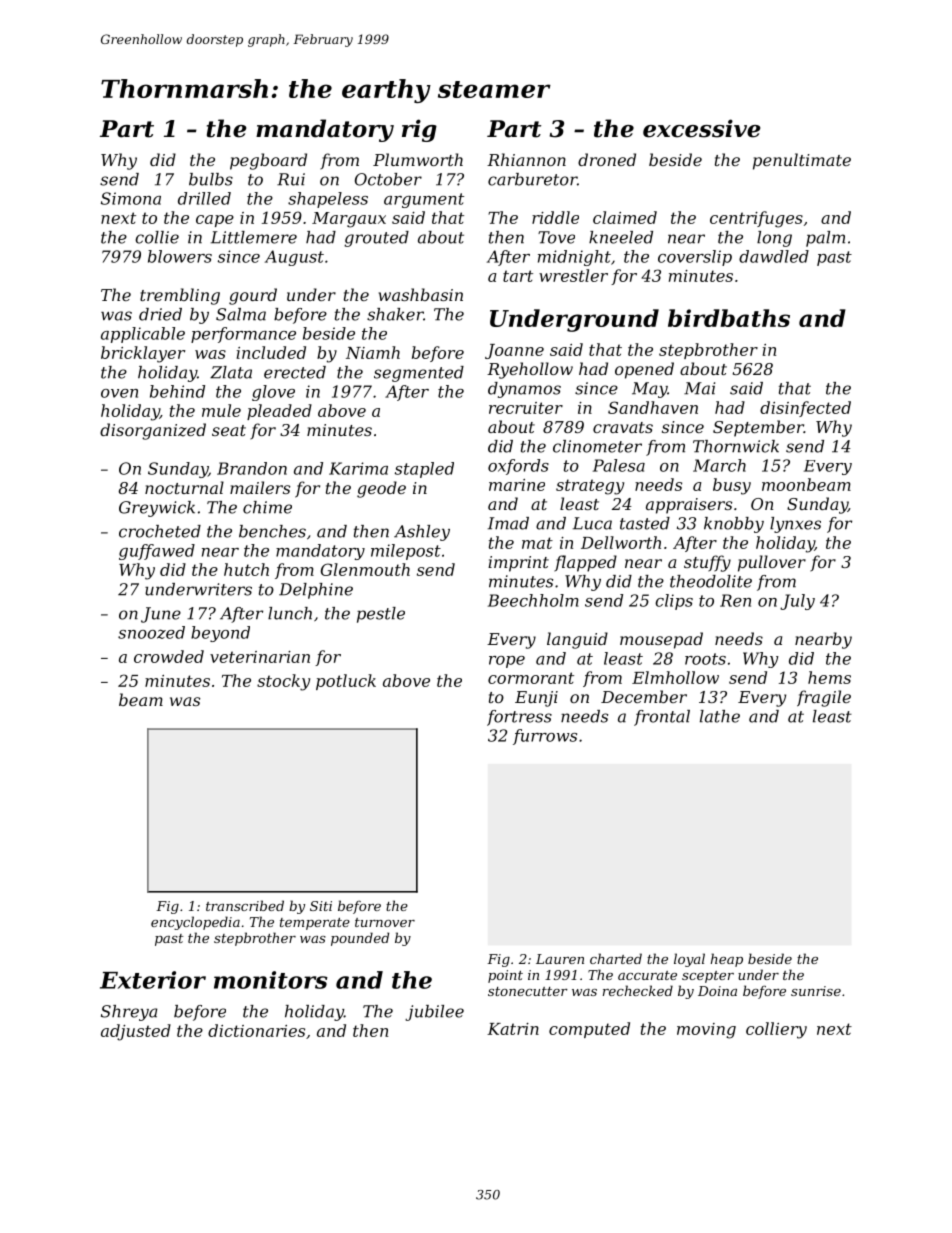 This image has height=1233, width=952. I want to click on rig, so click(419, 130).
